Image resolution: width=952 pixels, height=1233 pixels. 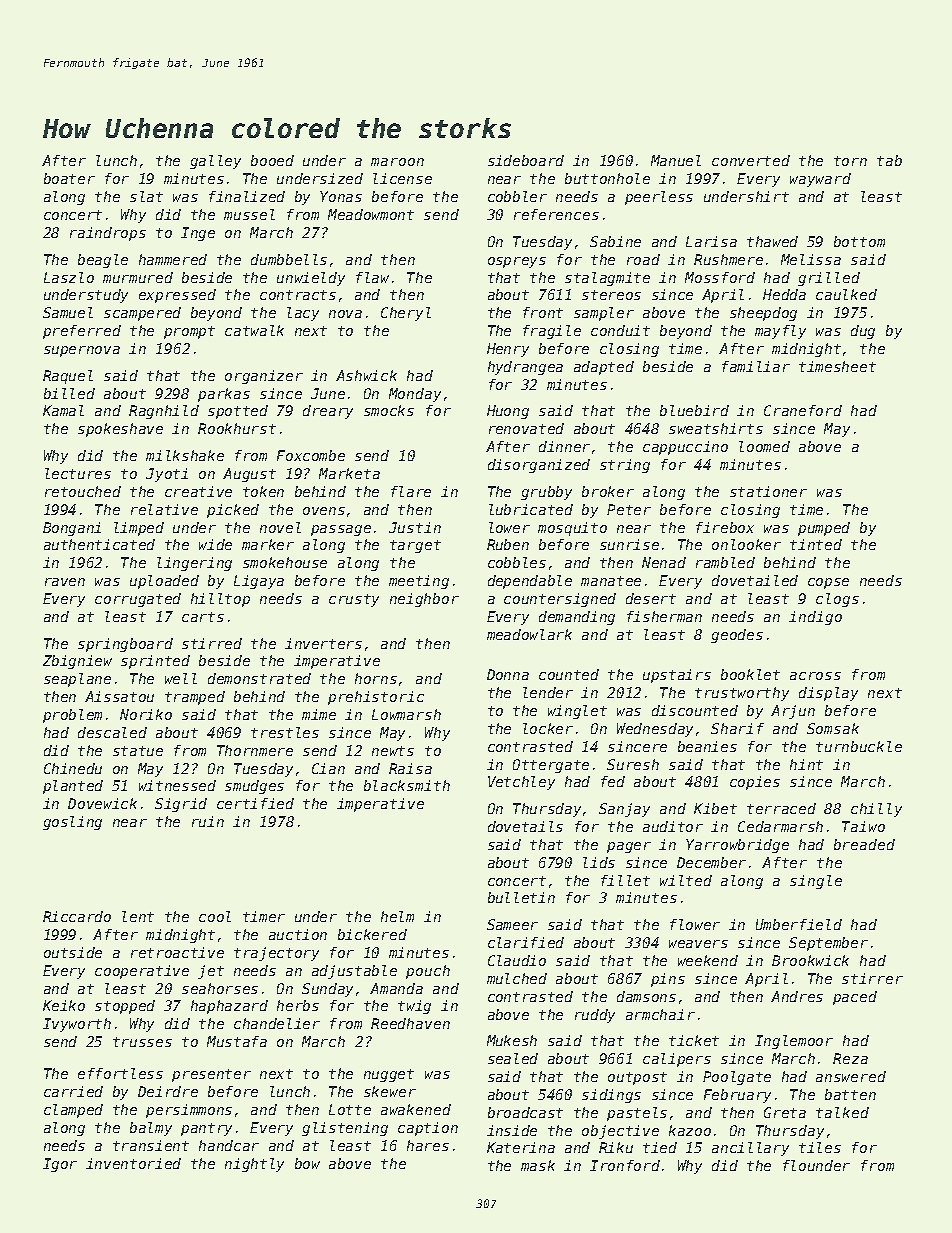 I want to click on nugget, so click(x=389, y=1075).
